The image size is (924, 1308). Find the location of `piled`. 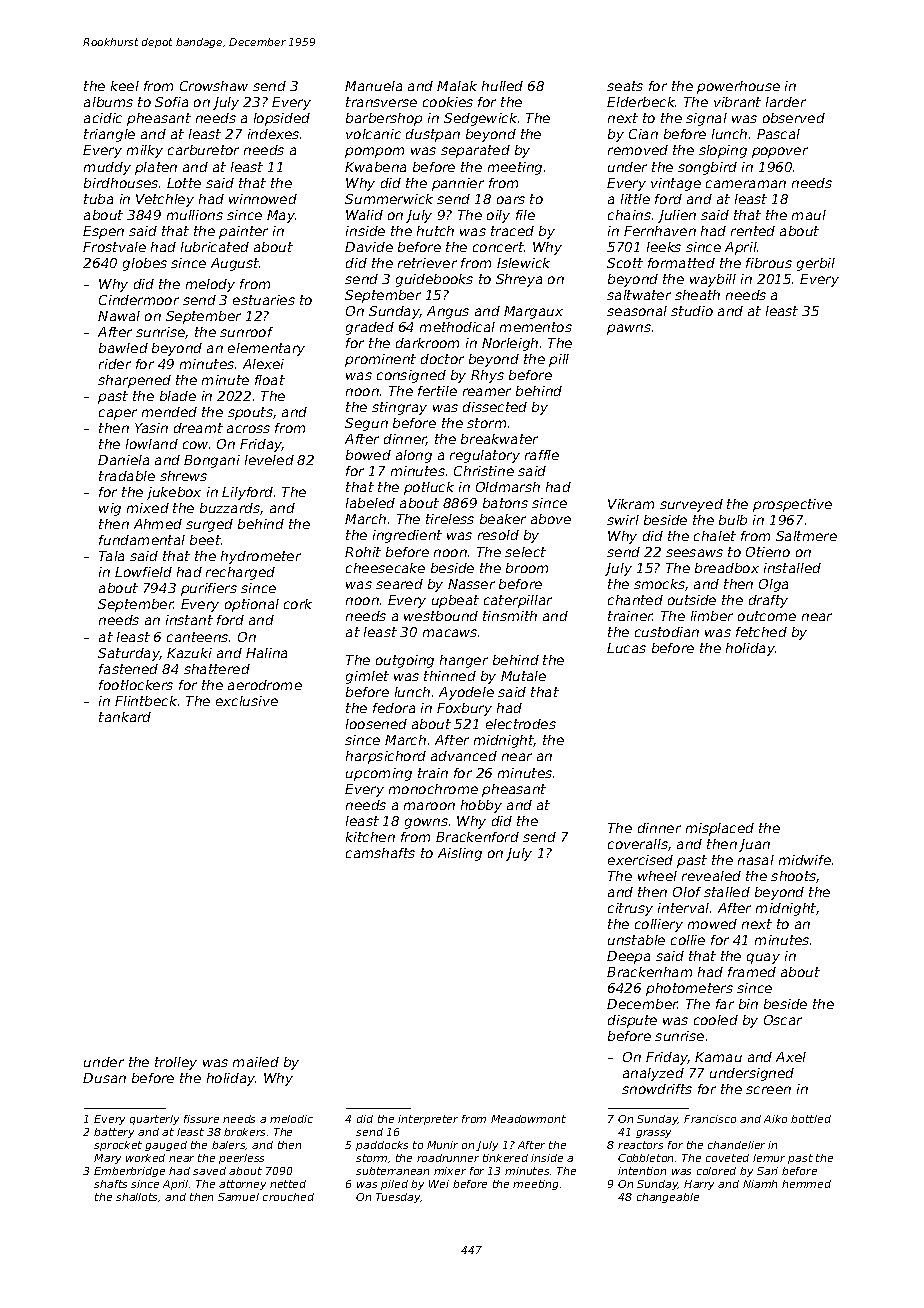

piled is located at coordinates (394, 1185).
